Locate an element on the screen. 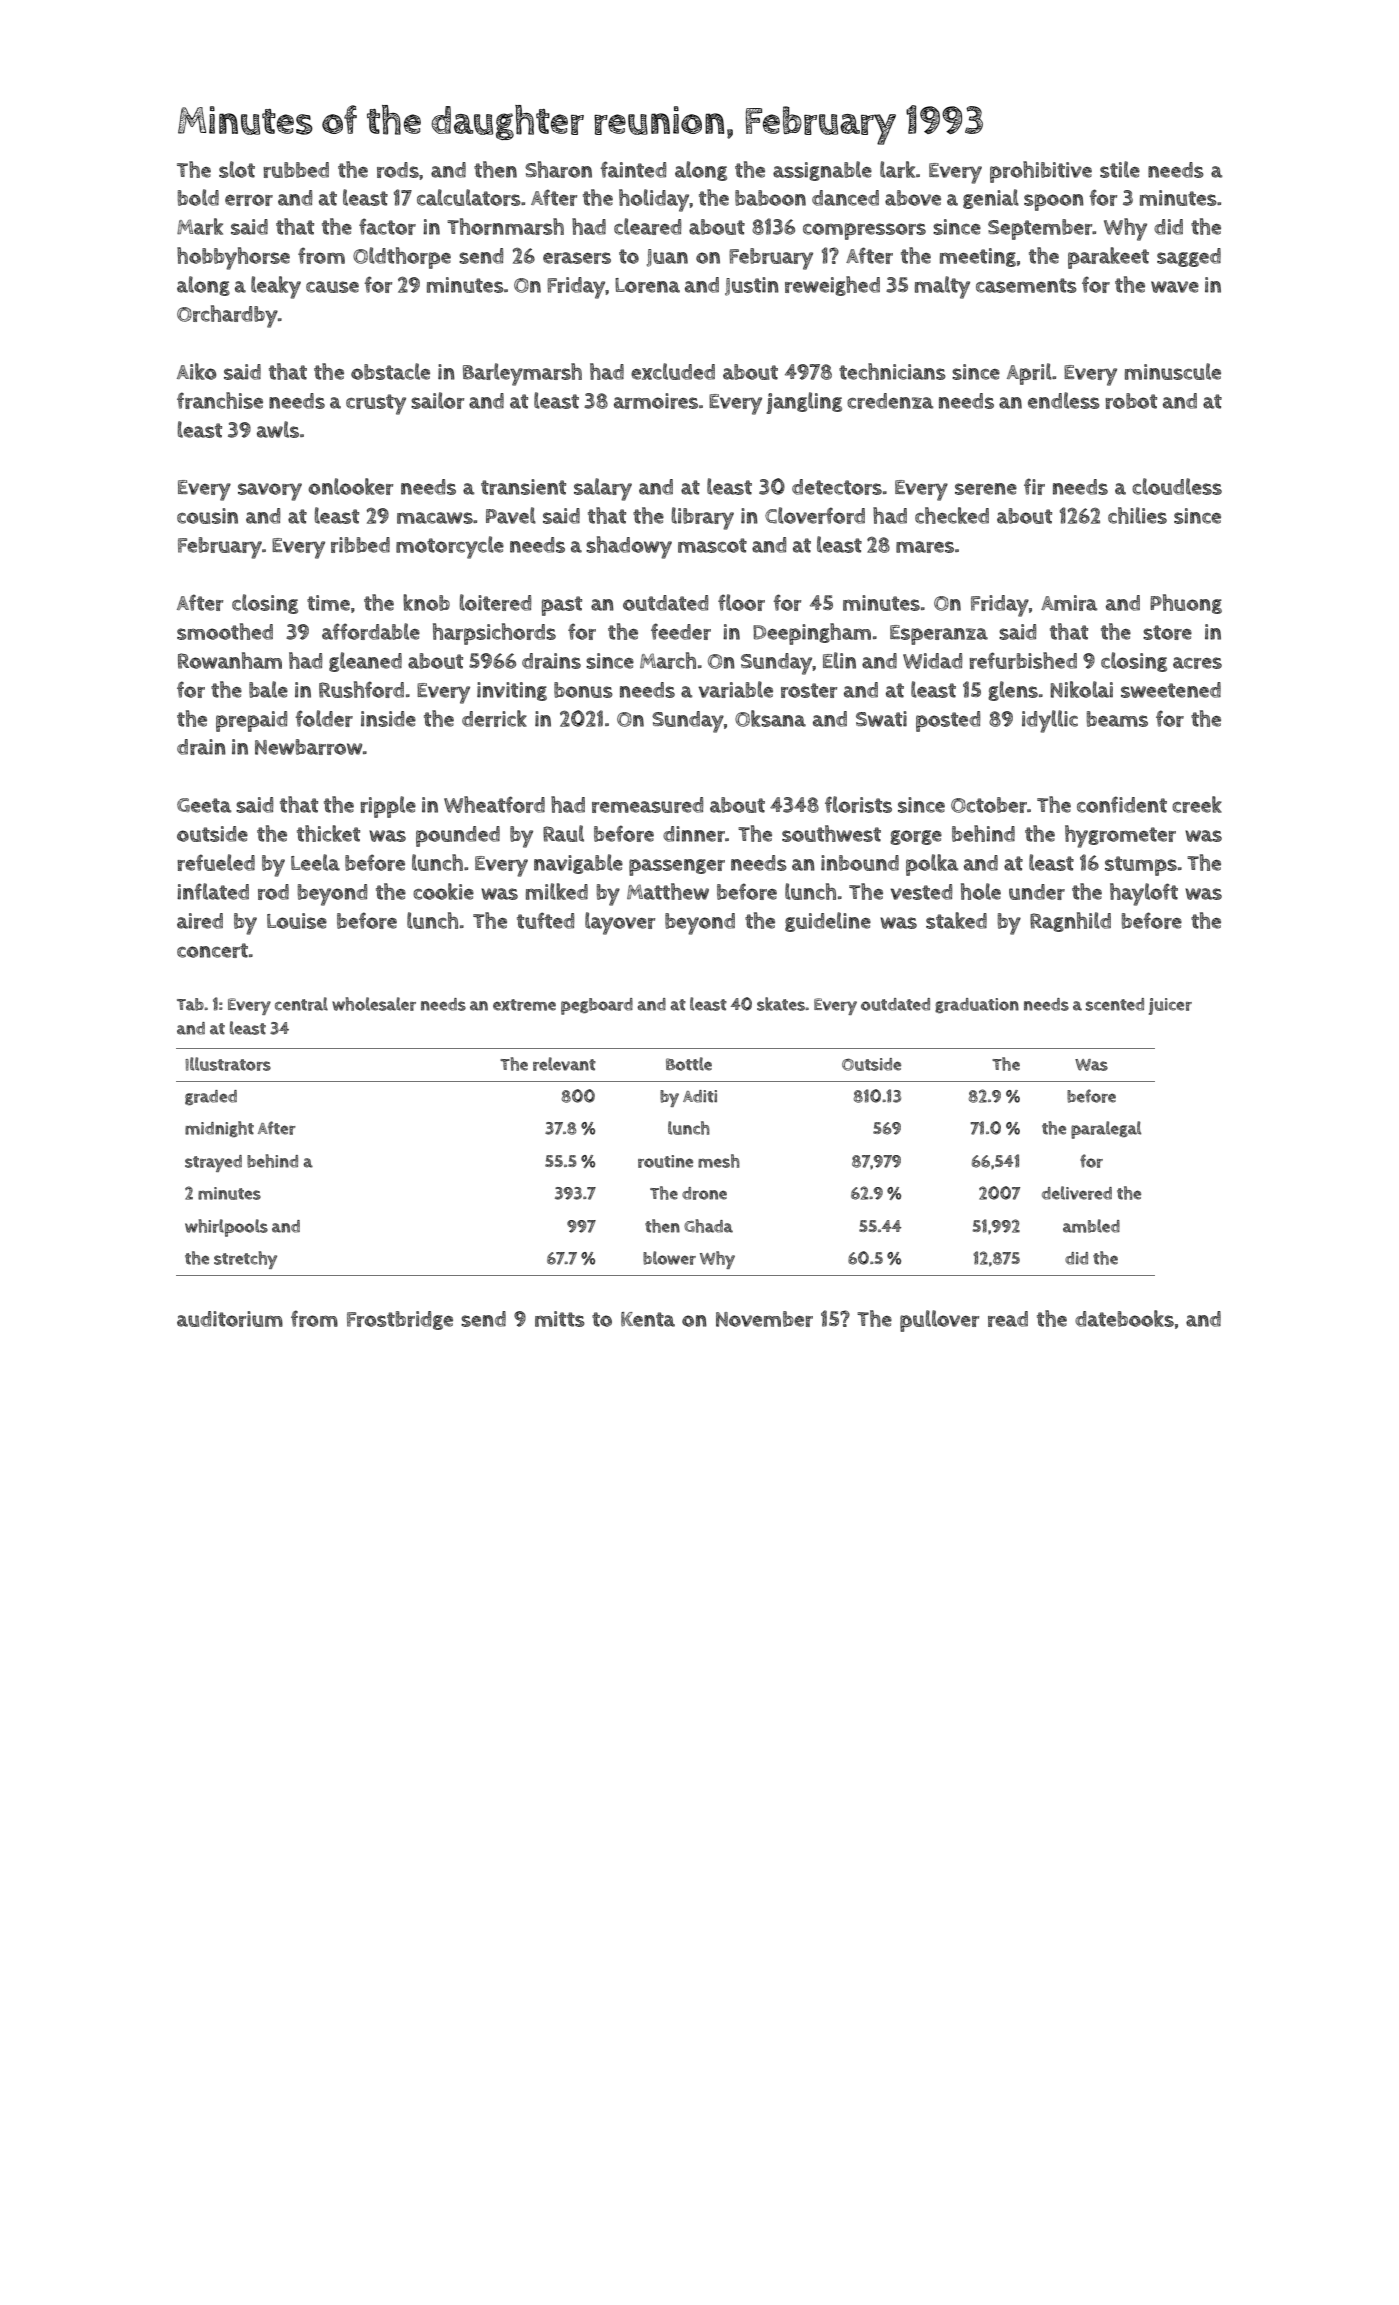 This screenshot has width=1399, height=2305. affordable is located at coordinates (371, 631).
